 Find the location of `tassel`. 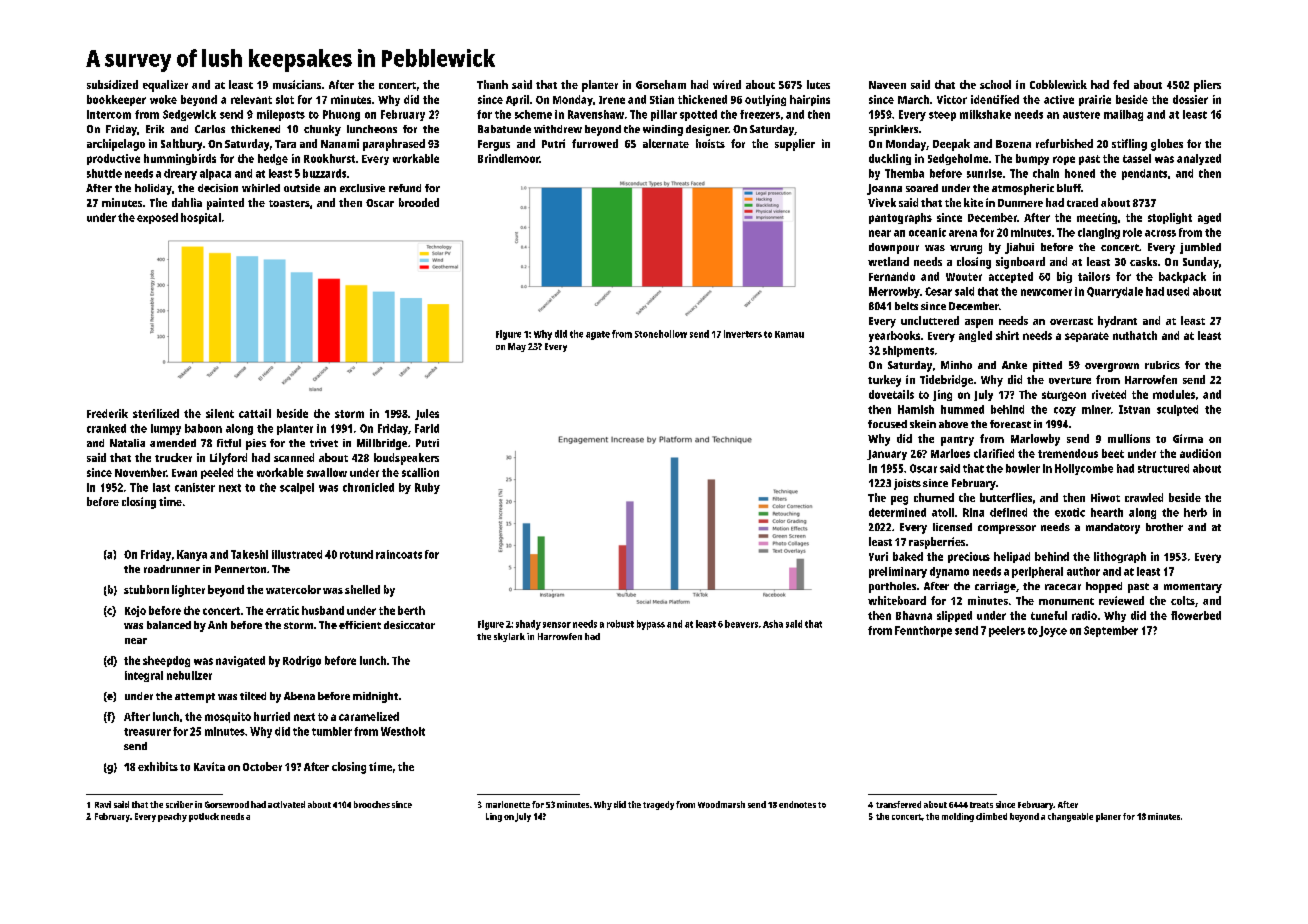

tassel is located at coordinates (1137, 158).
